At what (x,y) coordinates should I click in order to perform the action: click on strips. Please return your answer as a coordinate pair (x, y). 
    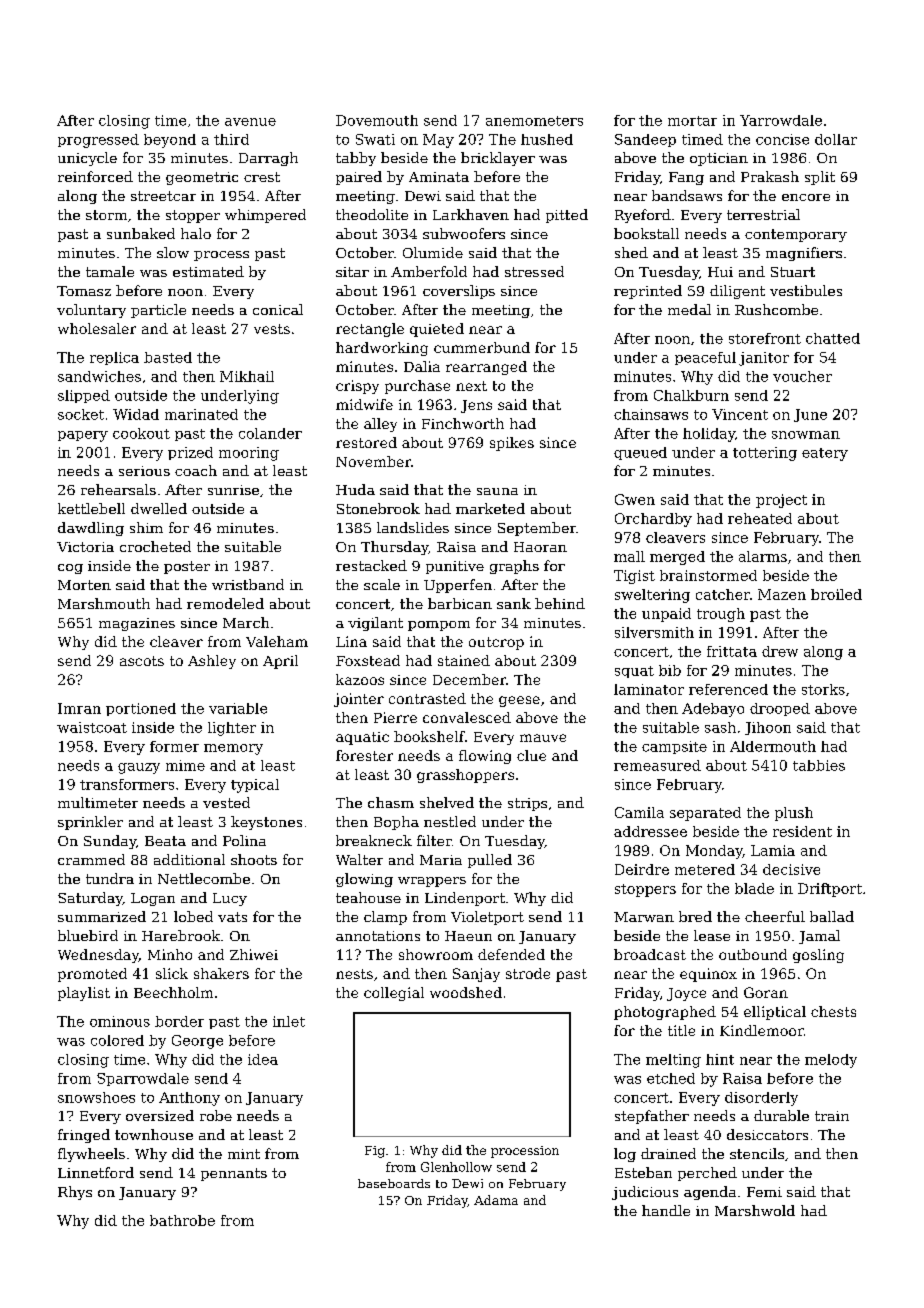
    Looking at the image, I should click on (527, 804).
